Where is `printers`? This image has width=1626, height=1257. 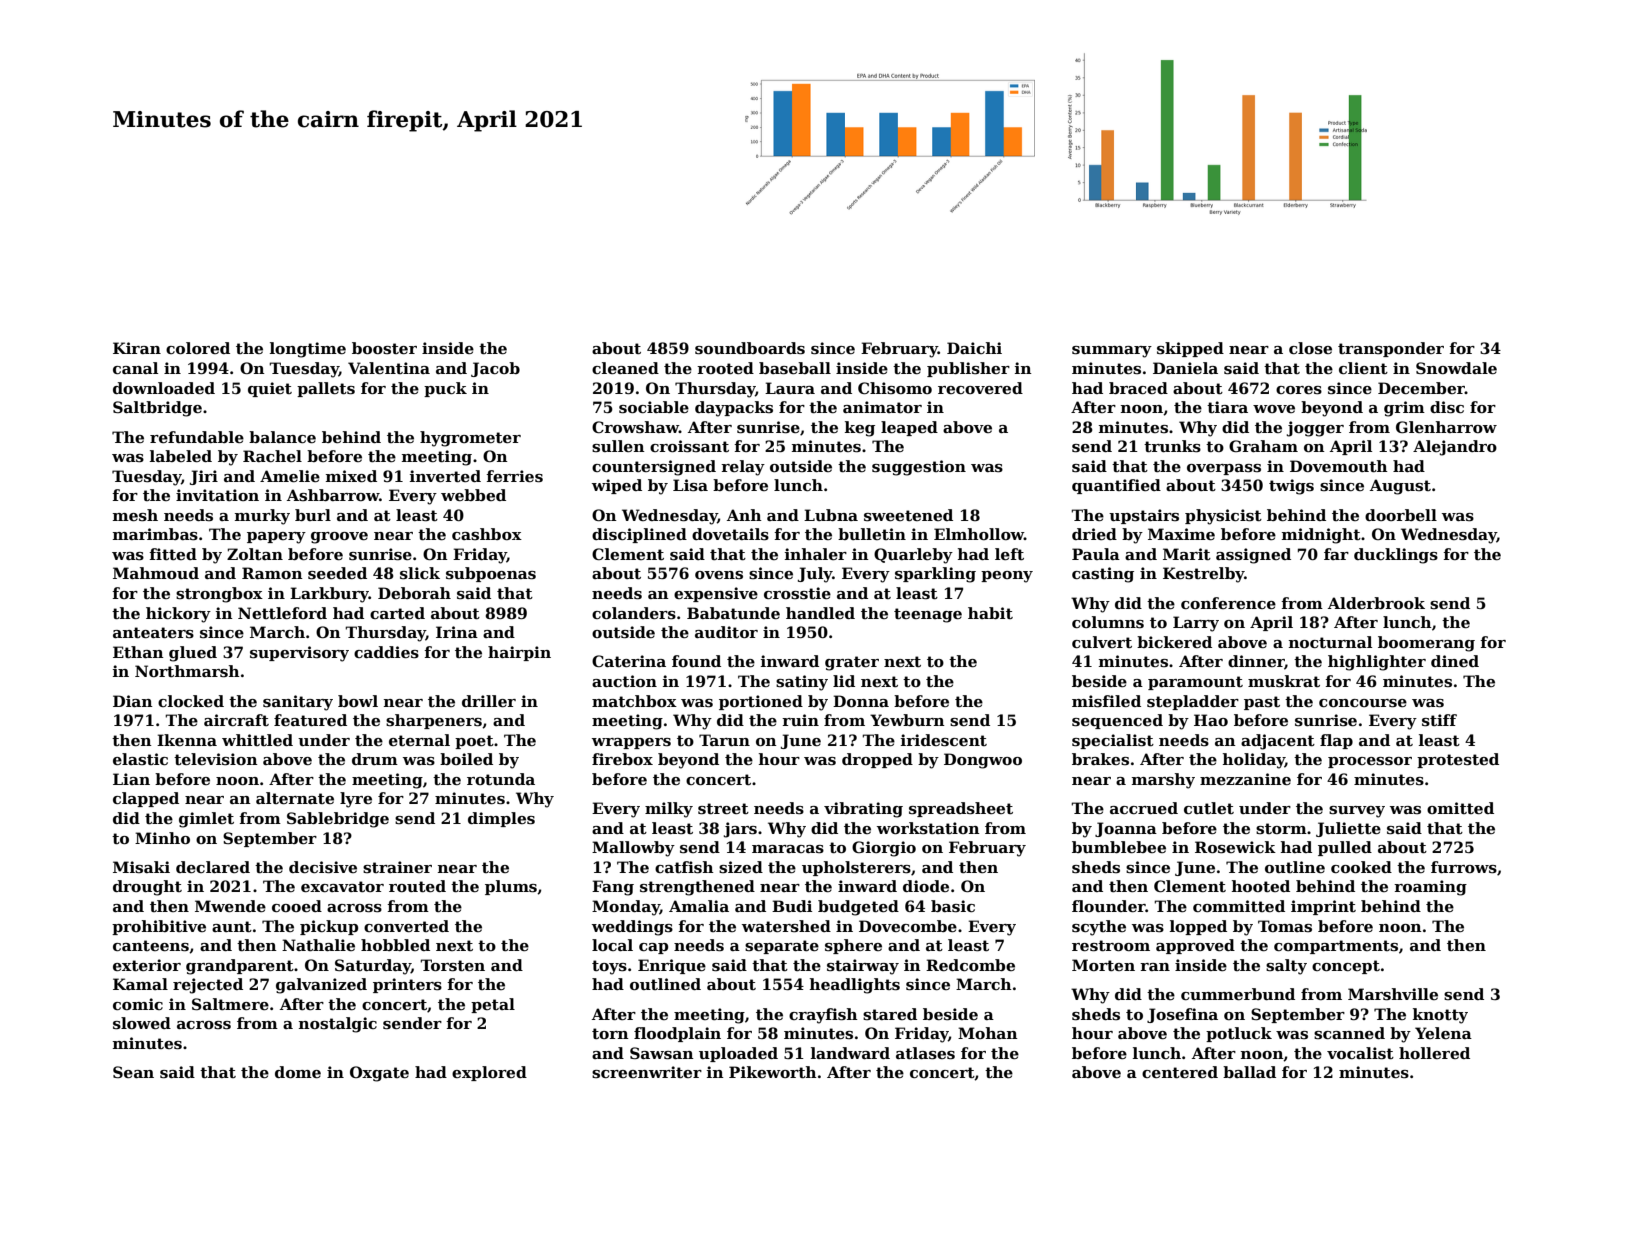 printers is located at coordinates (407, 985).
